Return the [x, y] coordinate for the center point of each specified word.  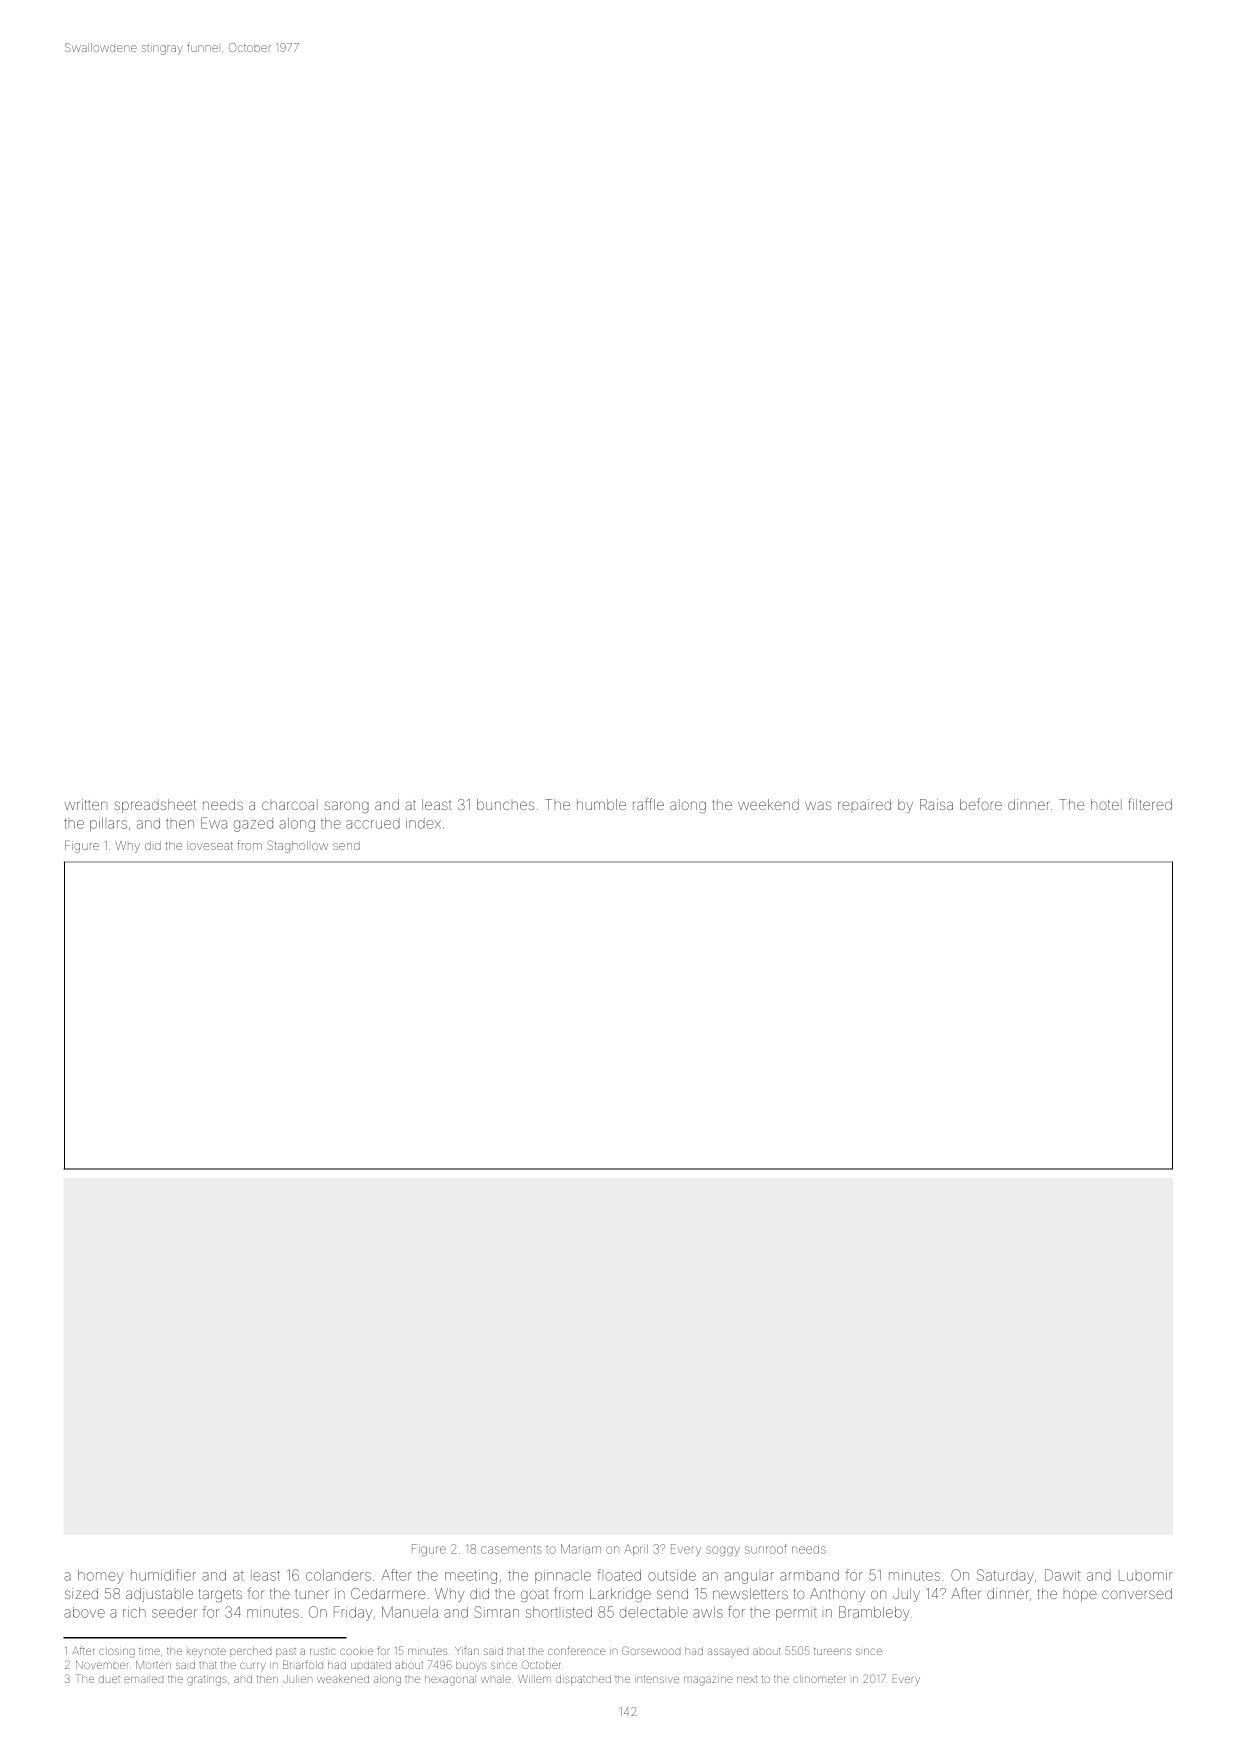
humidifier [163, 1575]
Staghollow [297, 846]
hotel [1106, 804]
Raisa [936, 804]
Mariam [581, 1549]
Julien [297, 1679]
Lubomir [1145, 1576]
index [423, 823]
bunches [505, 804]
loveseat [211, 846]
